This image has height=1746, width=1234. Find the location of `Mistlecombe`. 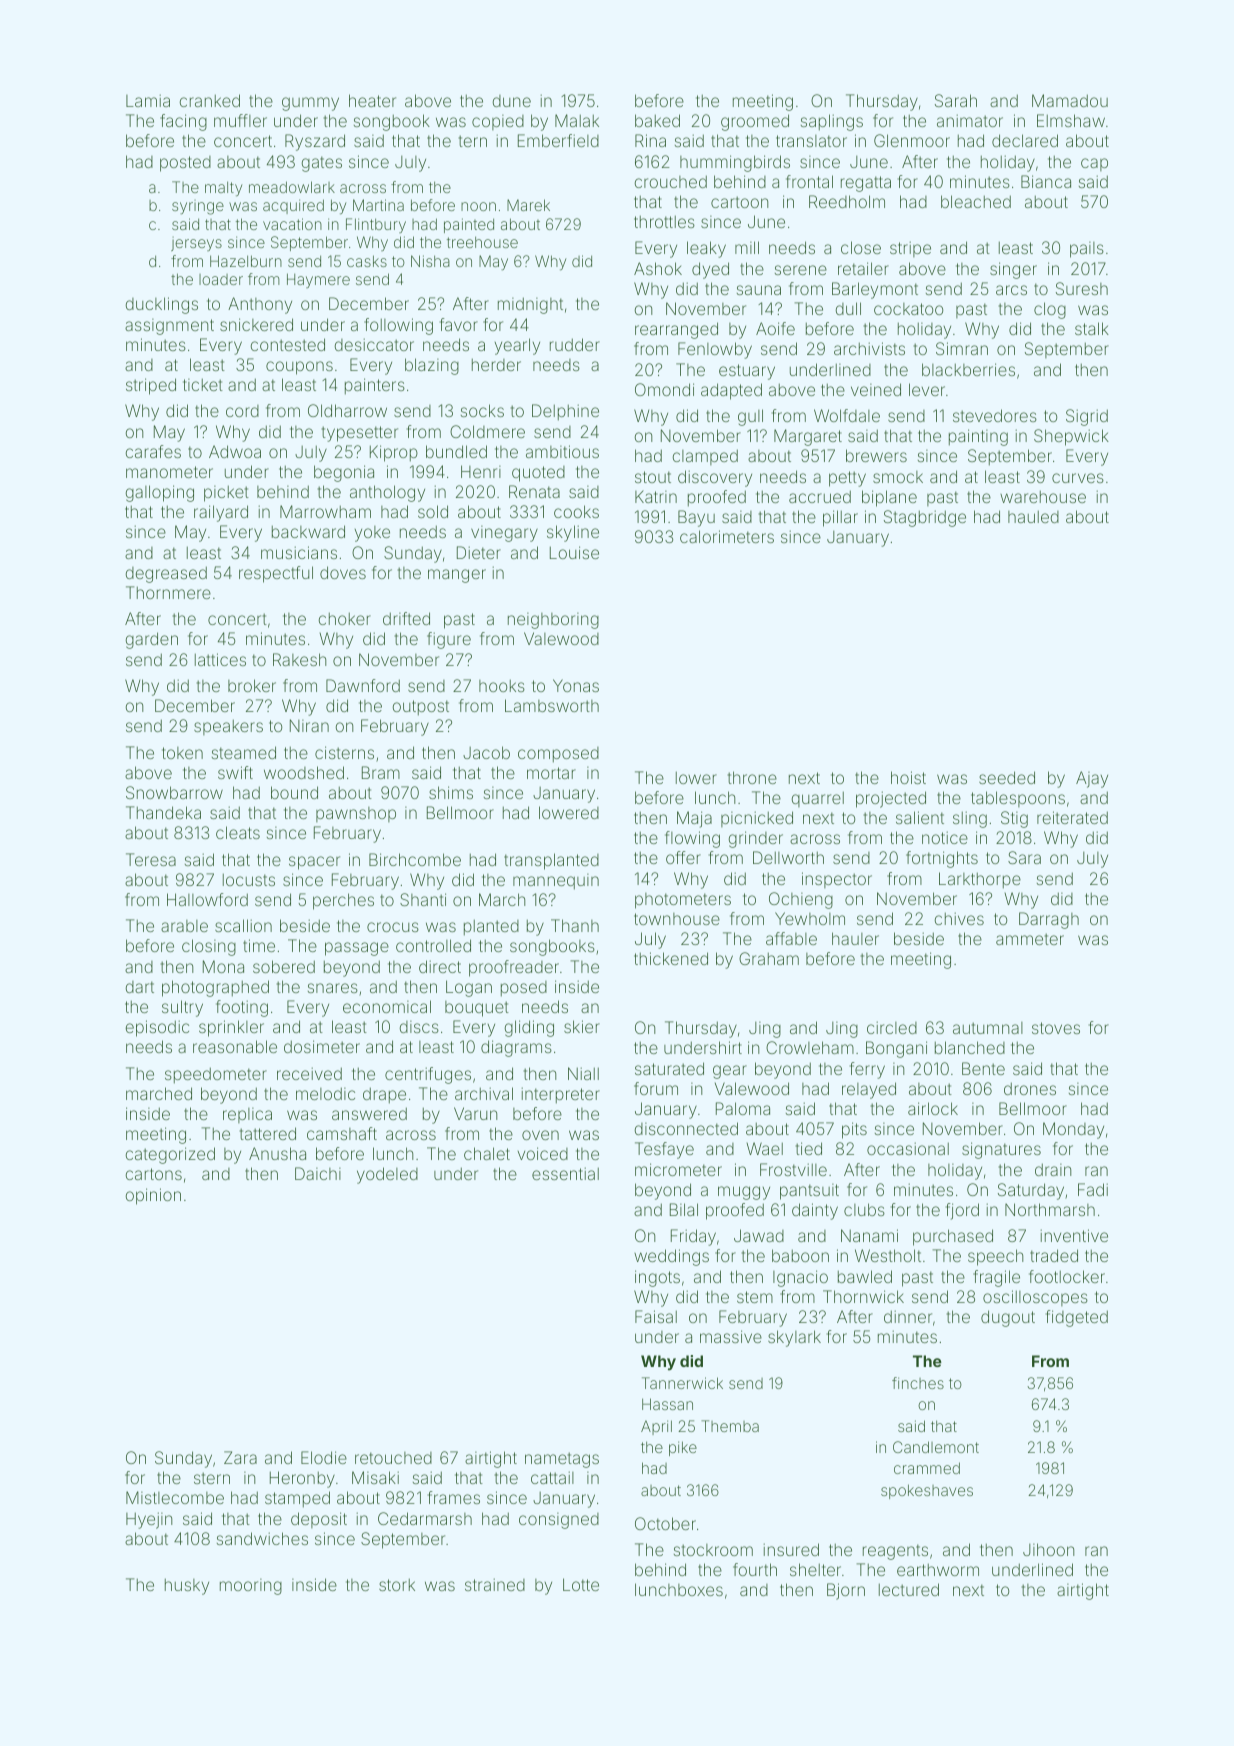

Mistlecombe is located at coordinates (175, 1497).
